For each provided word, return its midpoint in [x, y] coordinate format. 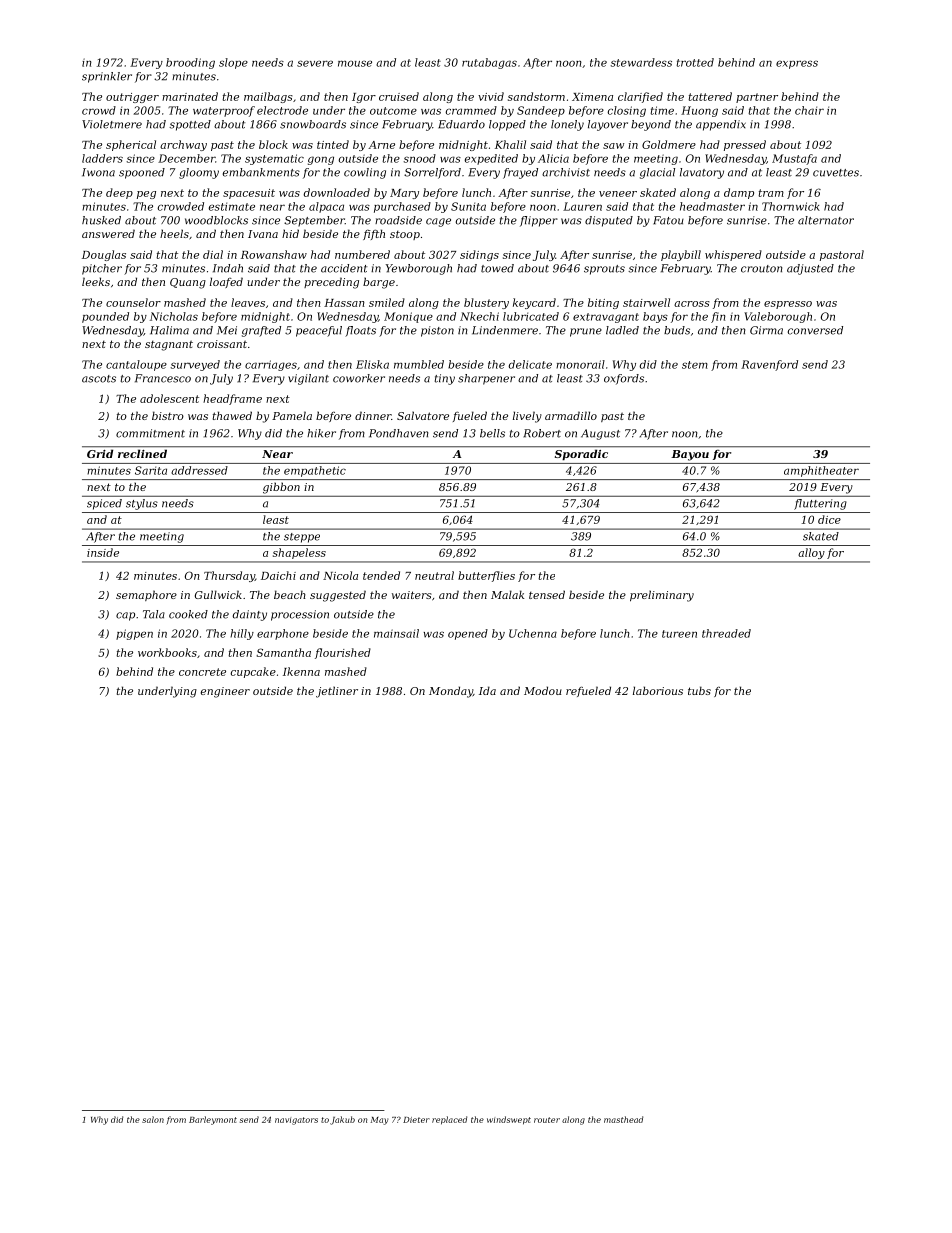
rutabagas [489, 63]
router [547, 1120]
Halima [169, 330]
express [797, 64]
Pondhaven [398, 433]
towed [497, 268]
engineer [225, 692]
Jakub [342, 1120]
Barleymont [213, 1120]
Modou [543, 690]
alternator [826, 220]
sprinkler [107, 77]
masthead [623, 1119]
